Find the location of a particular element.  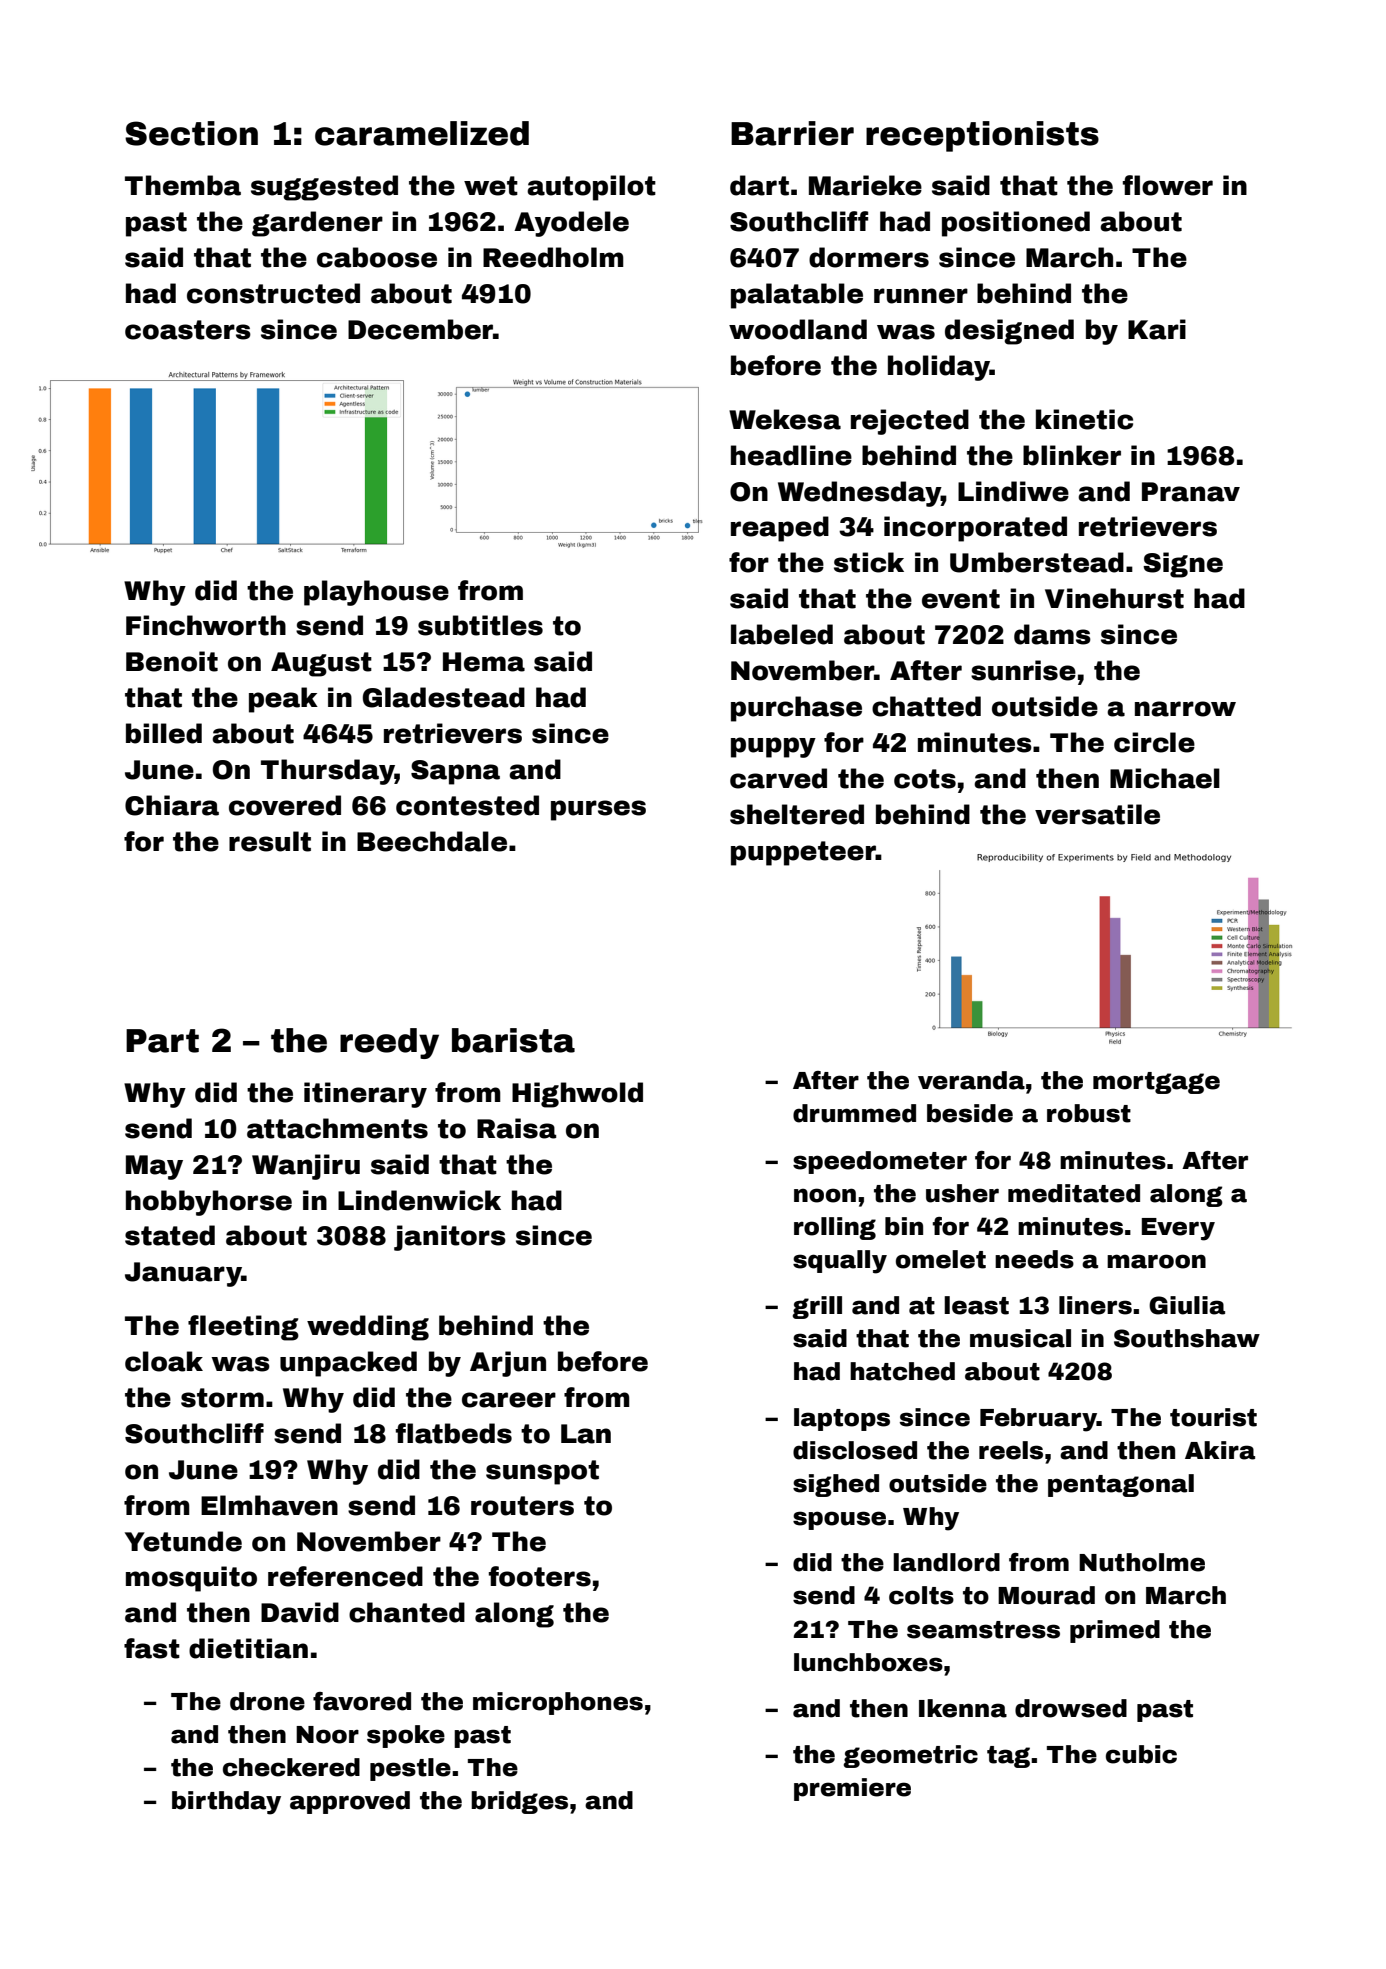

event is located at coordinates (961, 599).
